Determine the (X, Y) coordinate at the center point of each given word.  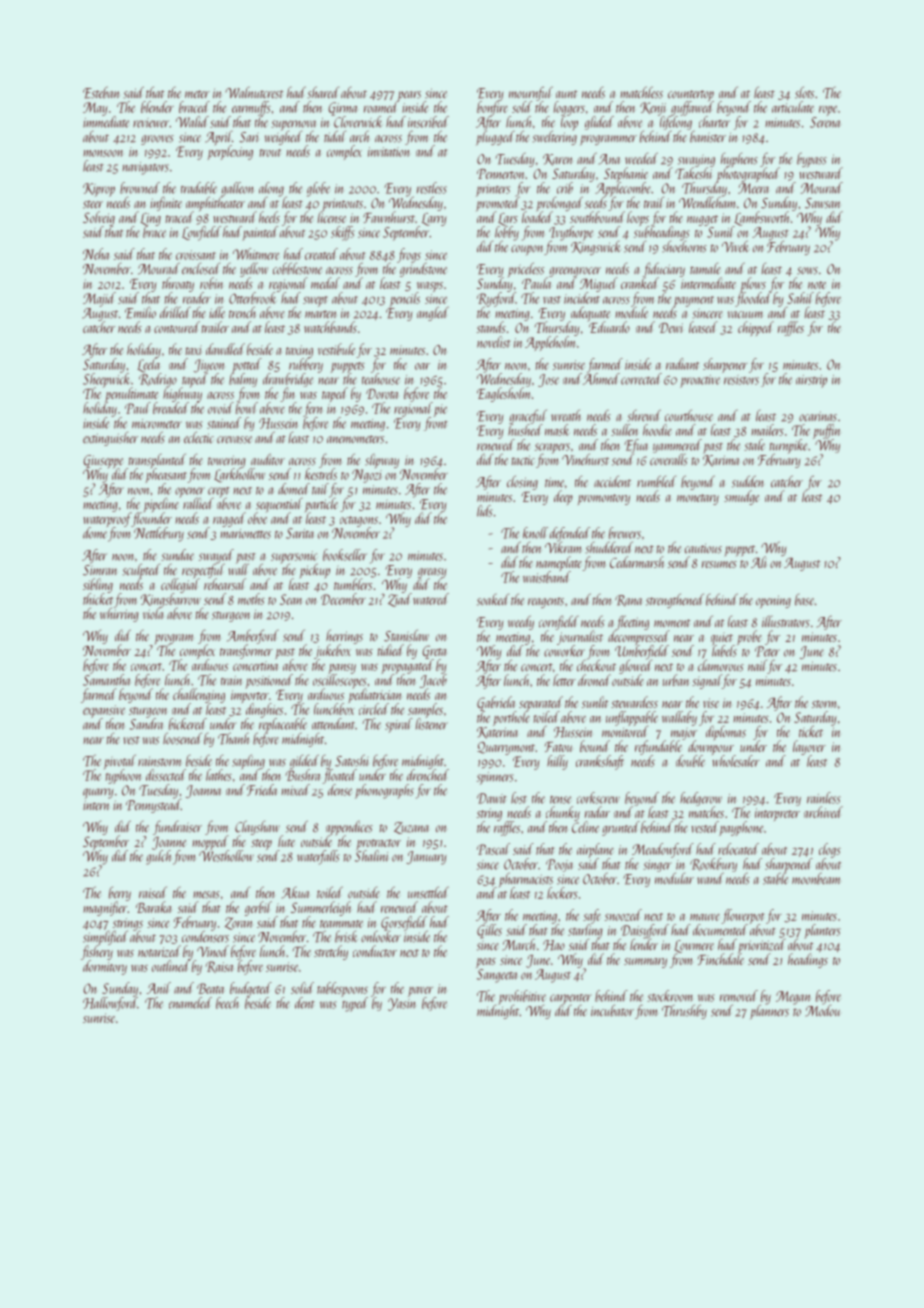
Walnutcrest (254, 93)
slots (804, 92)
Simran (100, 570)
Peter (767, 651)
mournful (531, 93)
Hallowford (110, 1004)
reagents (546, 603)
